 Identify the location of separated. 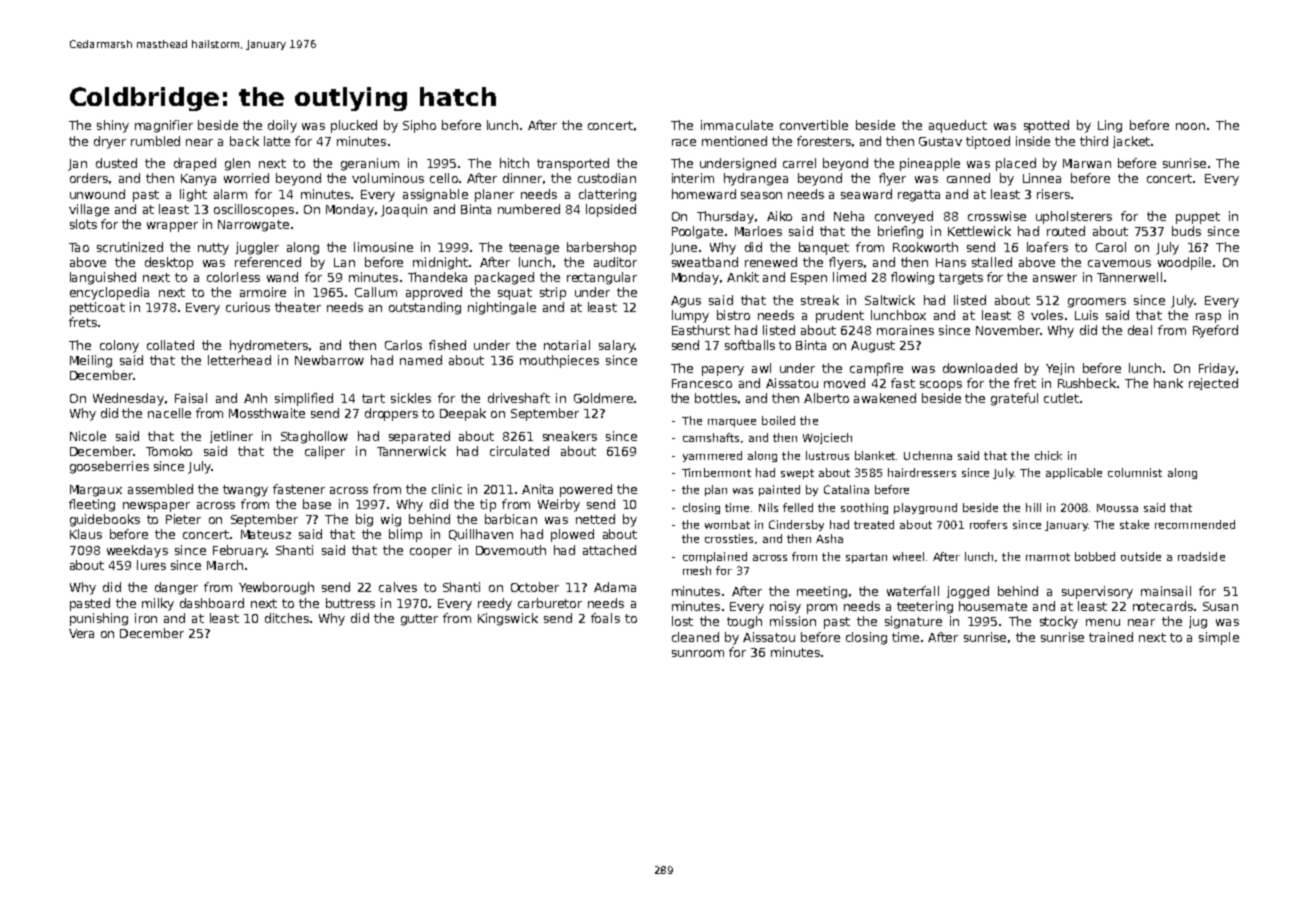
(419, 437).
